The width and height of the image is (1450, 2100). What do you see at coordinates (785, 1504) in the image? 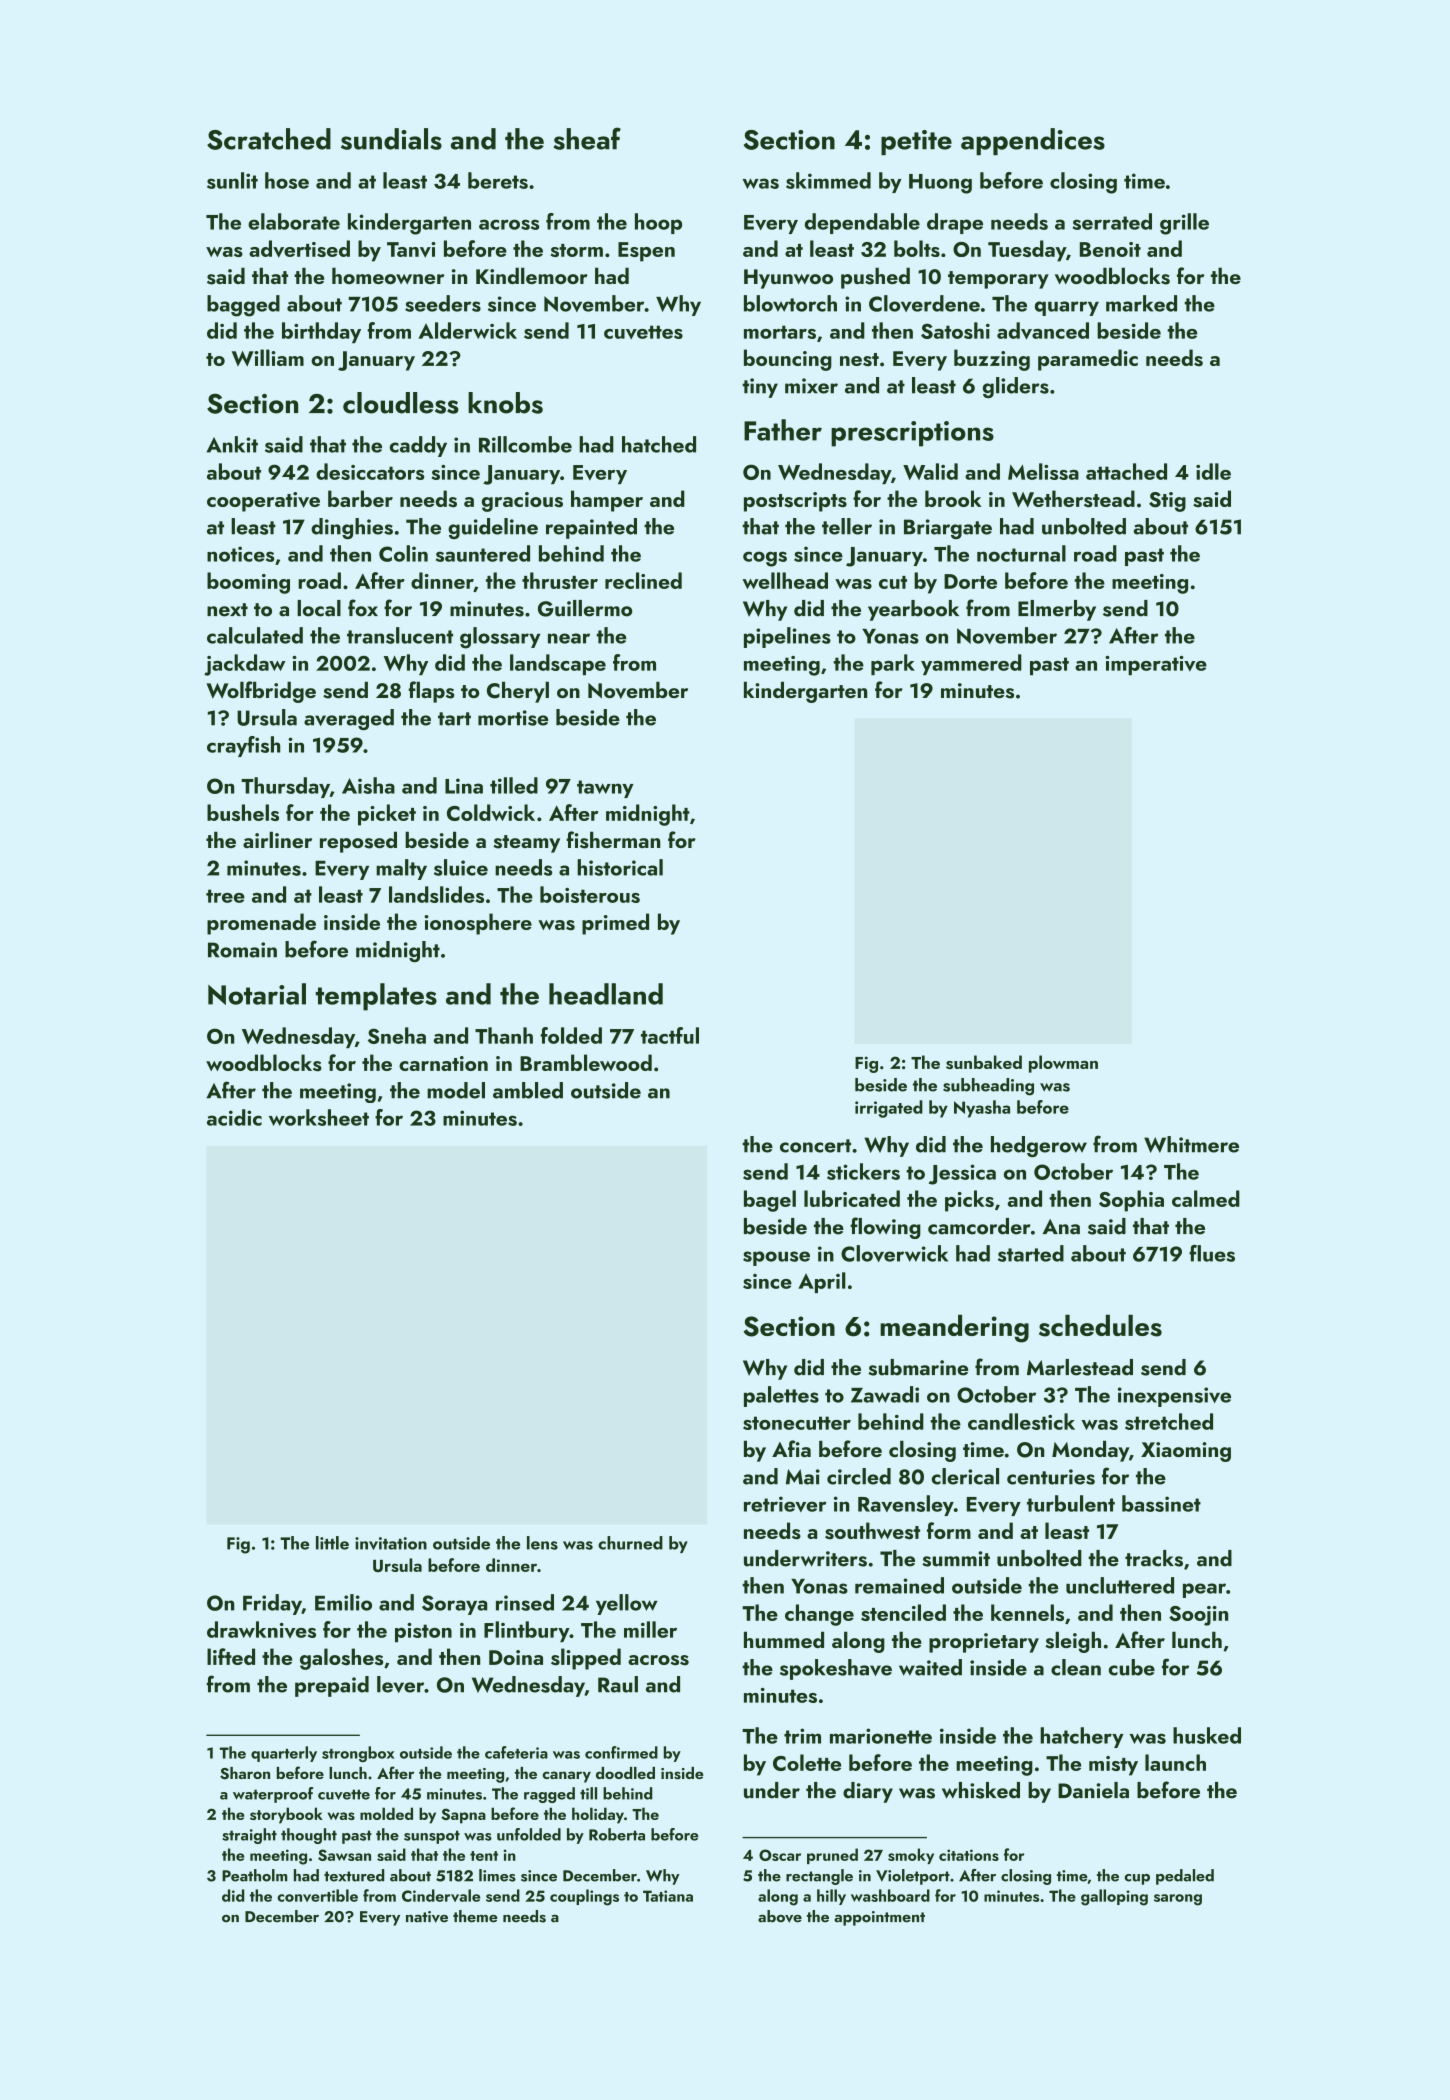
I see `retriever` at bounding box center [785, 1504].
